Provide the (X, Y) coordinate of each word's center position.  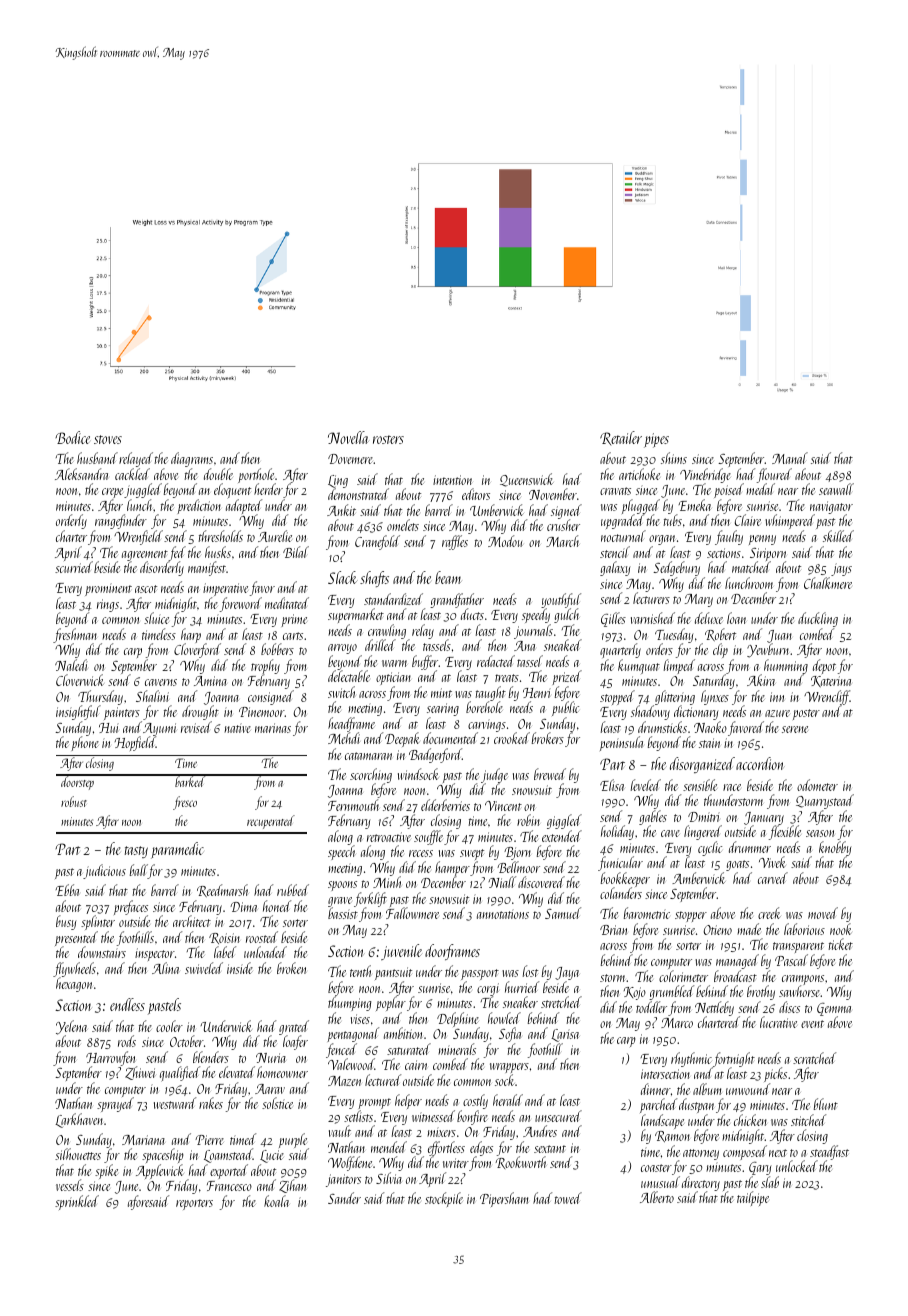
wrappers (509, 1069)
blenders (211, 1057)
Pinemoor (262, 712)
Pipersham (504, 1199)
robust (74, 801)
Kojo (635, 993)
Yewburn (768, 651)
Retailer (621, 438)
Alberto (657, 1197)
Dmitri (704, 817)
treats (507, 678)
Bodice (72, 437)
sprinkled (77, 1202)
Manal (790, 458)
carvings (487, 726)
